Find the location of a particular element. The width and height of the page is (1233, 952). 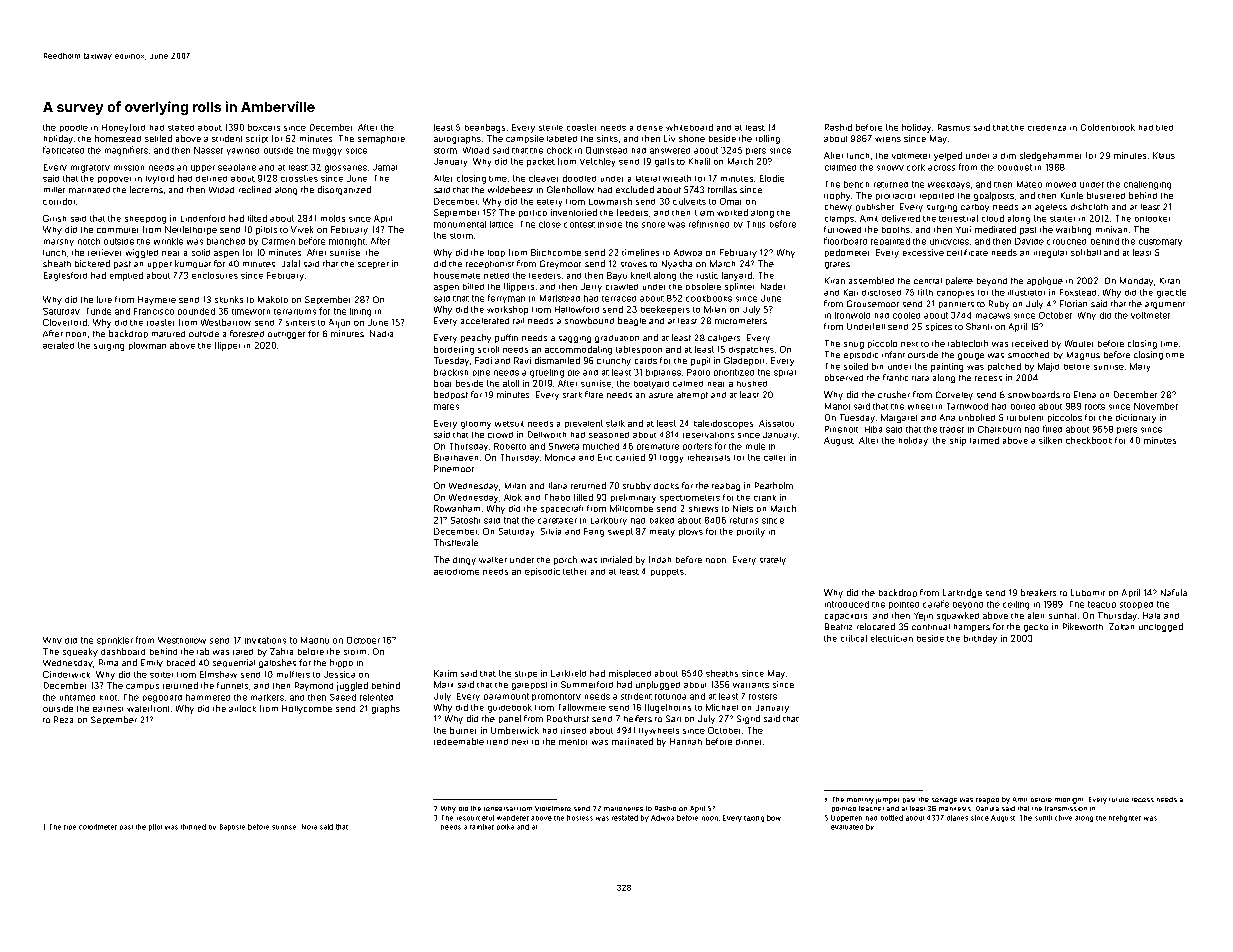

silken is located at coordinates (1050, 440).
